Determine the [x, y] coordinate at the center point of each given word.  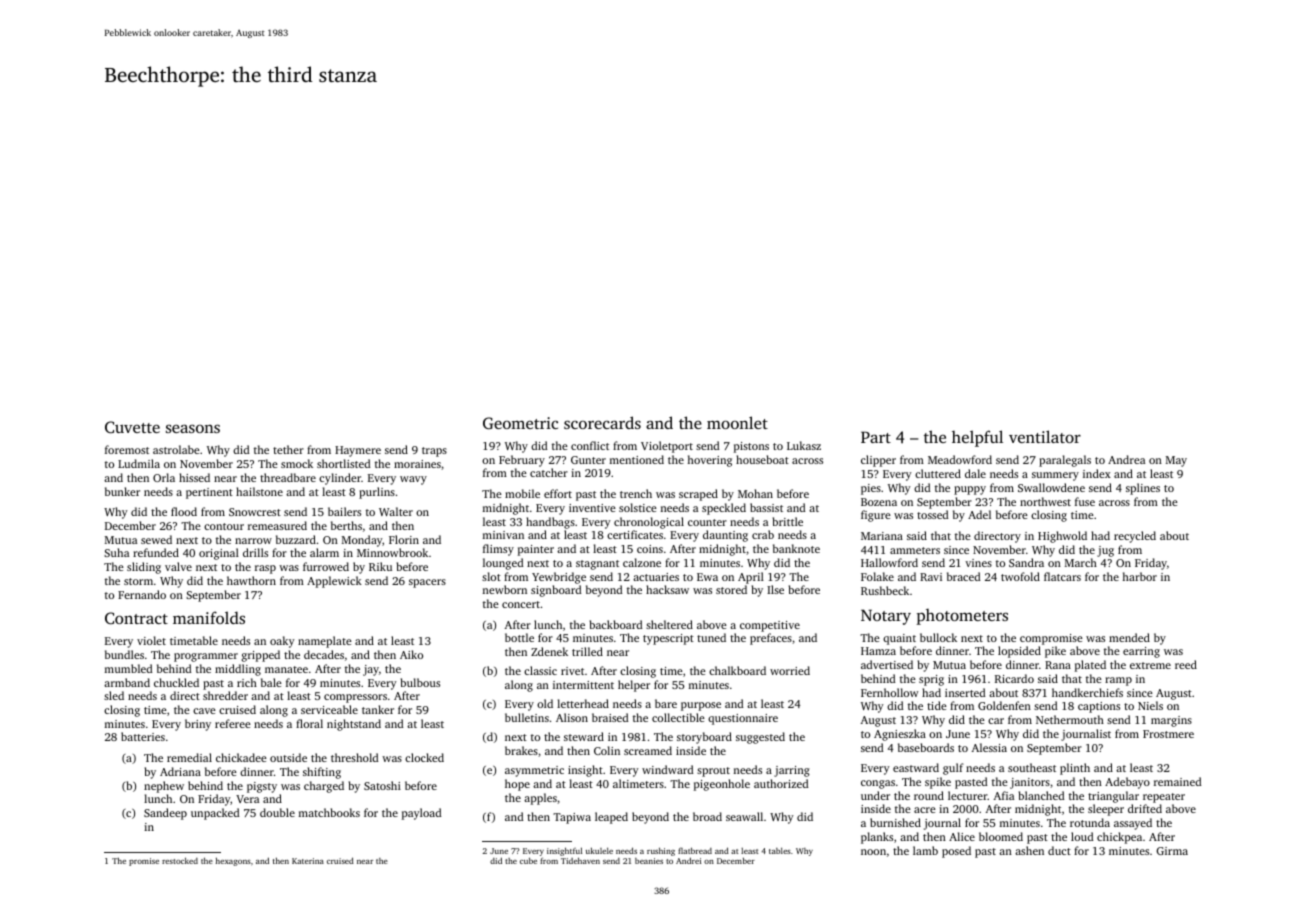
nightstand [354, 725]
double [277, 812]
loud [1082, 836]
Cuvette [132, 427]
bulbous [420, 682]
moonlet [737, 422]
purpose [701, 706]
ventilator [1045, 436]
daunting [725, 536]
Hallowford [889, 562]
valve [178, 566]
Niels [1150, 705]
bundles [124, 654]
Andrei [688, 861]
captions [1099, 707]
